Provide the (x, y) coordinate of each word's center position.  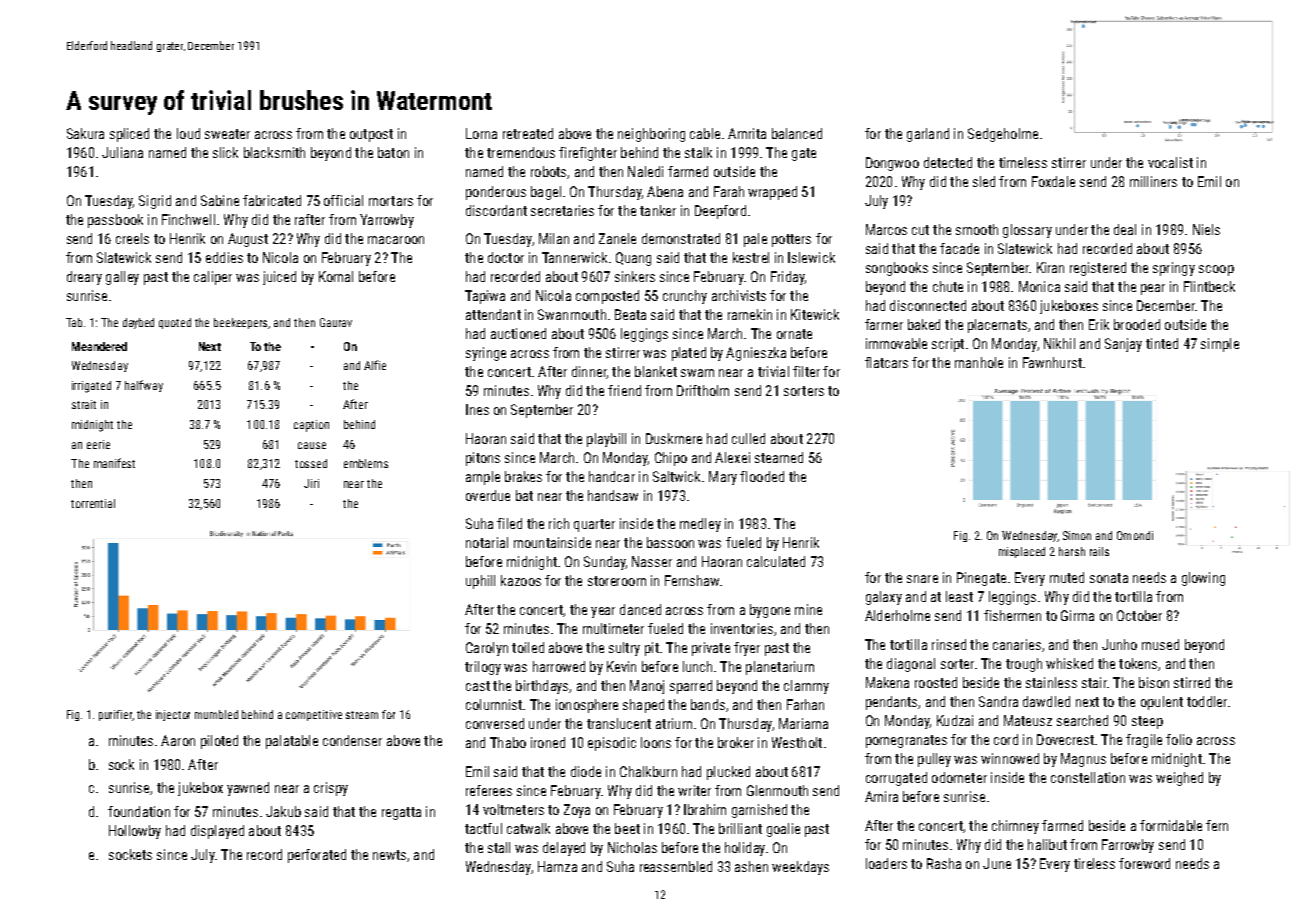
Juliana (122, 152)
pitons (483, 459)
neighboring (651, 135)
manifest (114, 463)
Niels (1206, 229)
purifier (116, 715)
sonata (1109, 578)
